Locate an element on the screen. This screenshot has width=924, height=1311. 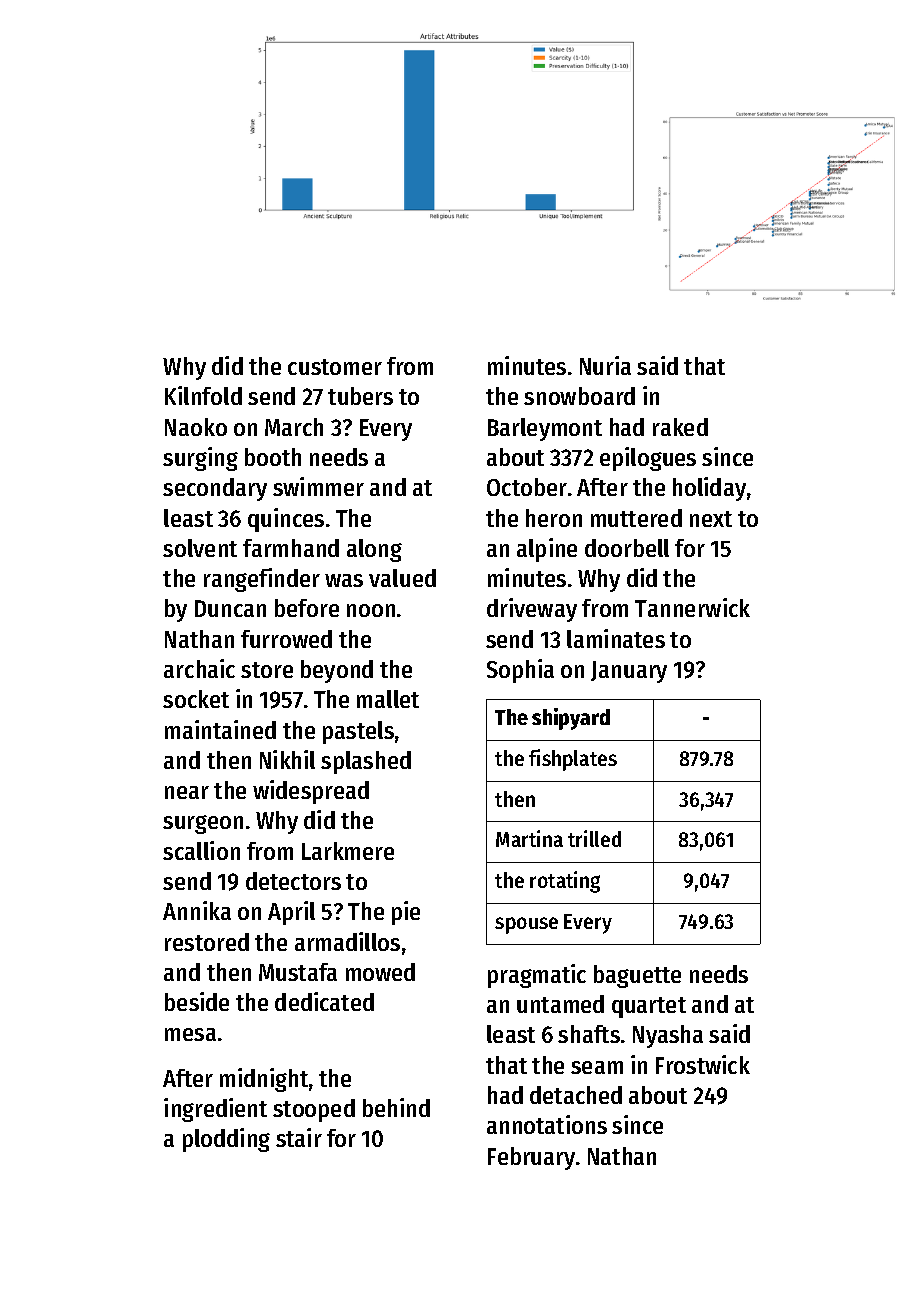
plodding is located at coordinates (226, 1140).
